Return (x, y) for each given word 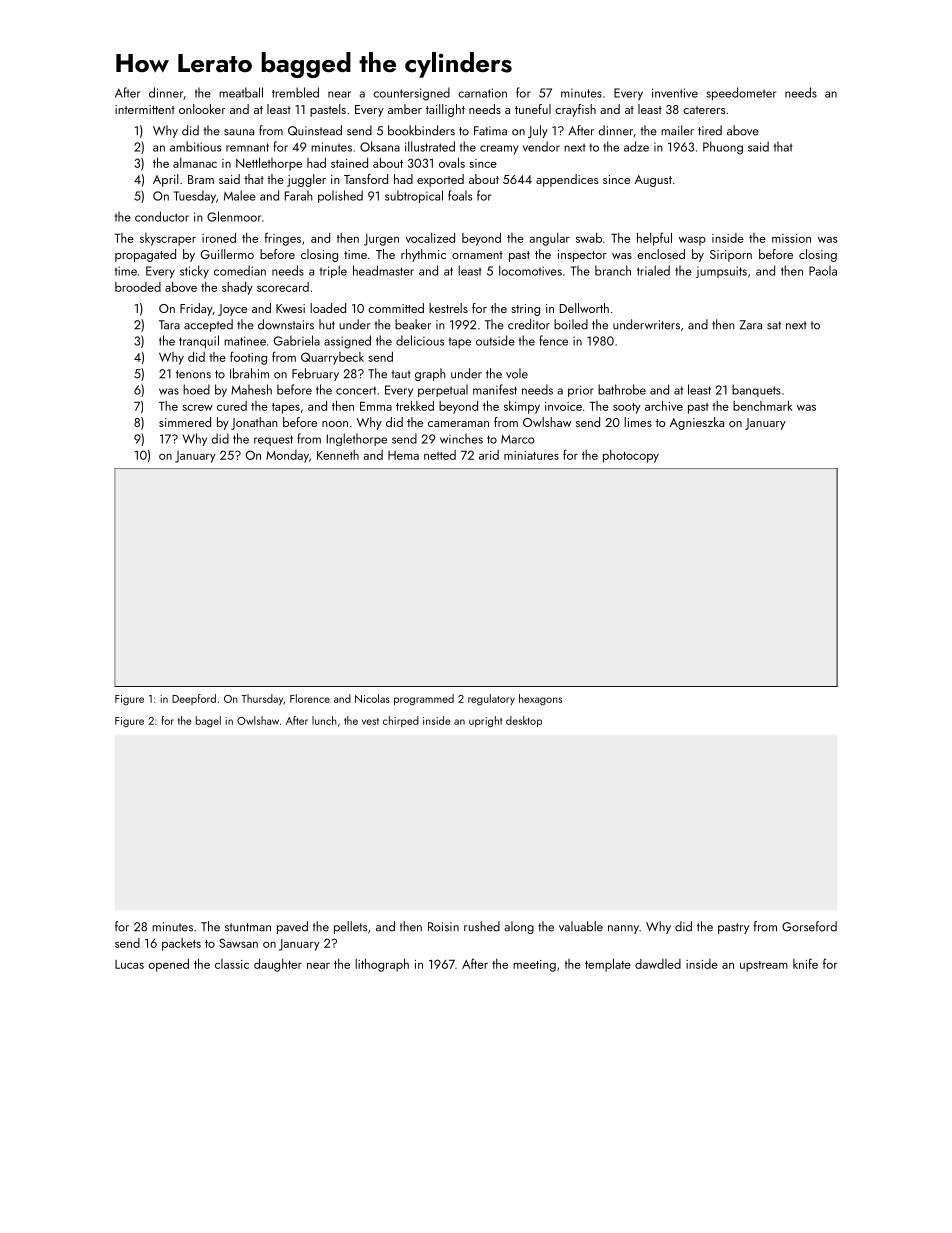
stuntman (248, 927)
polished (340, 196)
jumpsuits (721, 272)
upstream (764, 966)
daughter (278, 965)
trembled (295, 92)
